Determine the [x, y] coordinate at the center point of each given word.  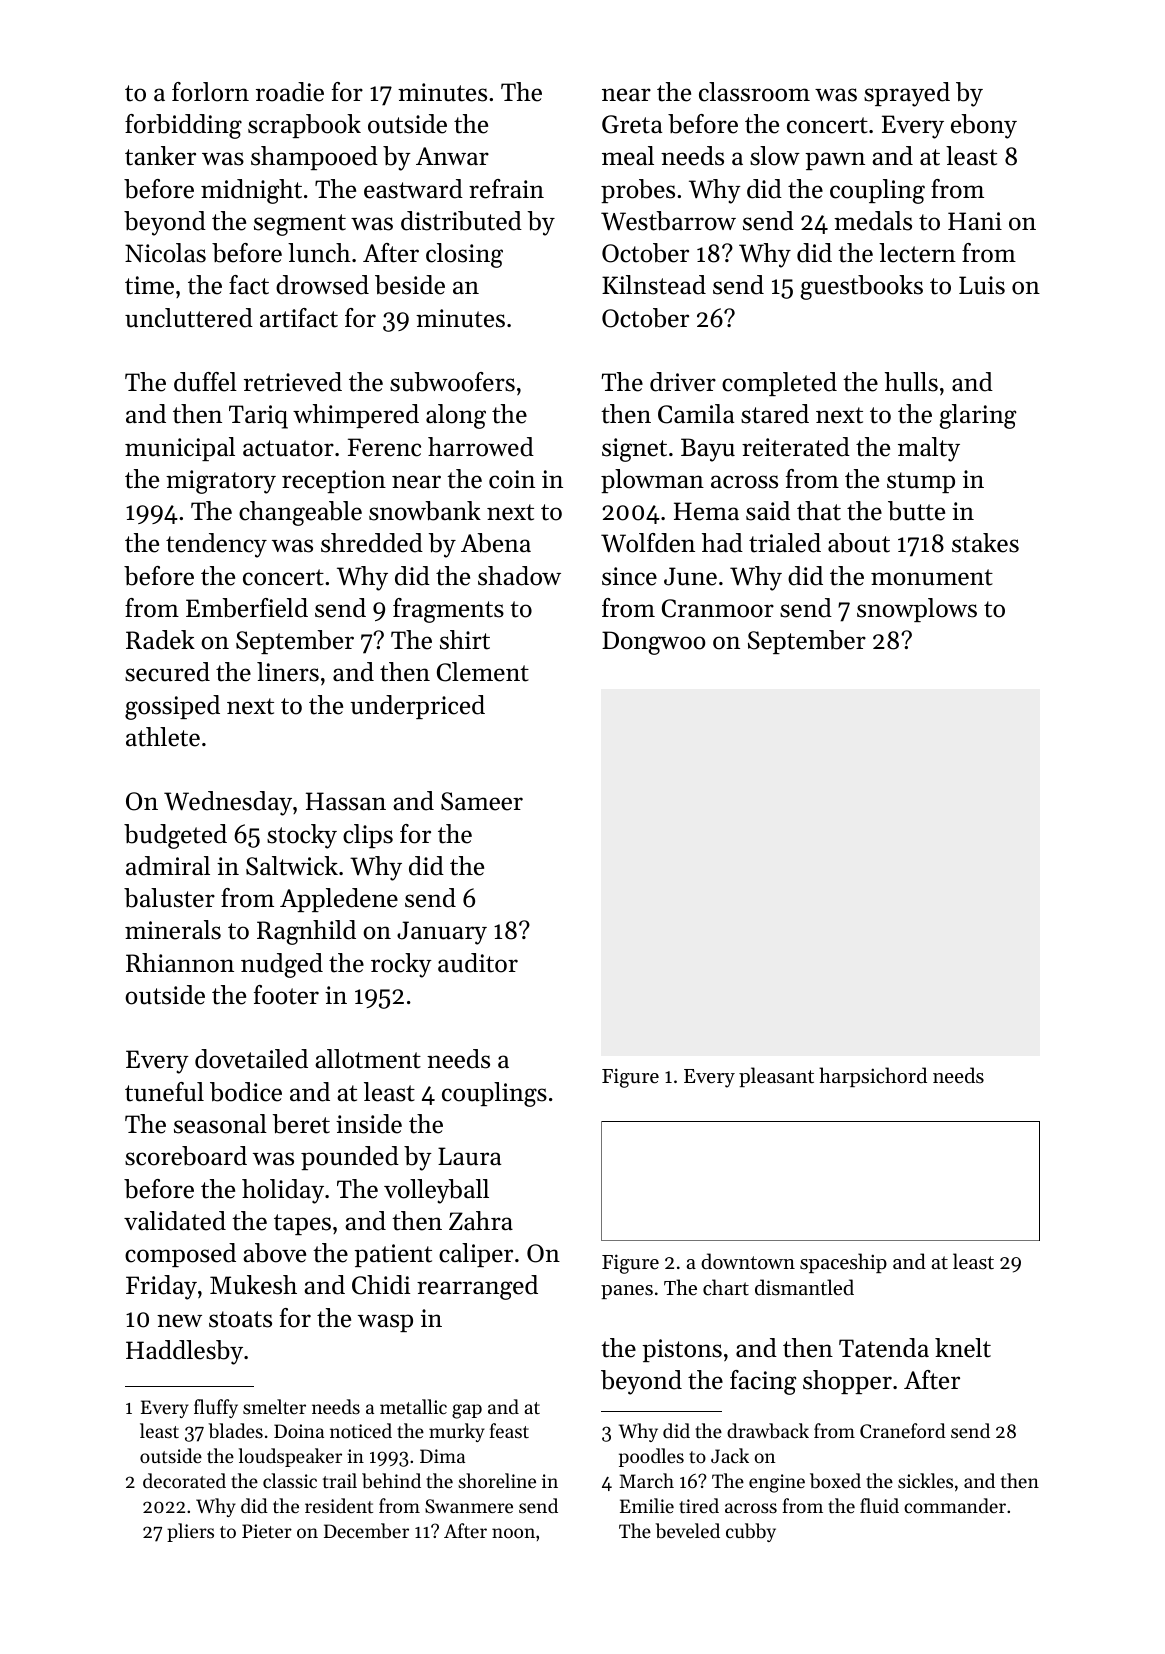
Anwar [452, 156]
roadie [290, 92]
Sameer [482, 801]
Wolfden [648, 543]
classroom [754, 92]
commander [955, 1505]
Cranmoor [718, 608]
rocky [401, 965]
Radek [160, 640]
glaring [978, 416]
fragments [448, 610]
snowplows [917, 610]
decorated [184, 1480]
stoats [240, 1319]
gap [467, 1411]
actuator [288, 448]
